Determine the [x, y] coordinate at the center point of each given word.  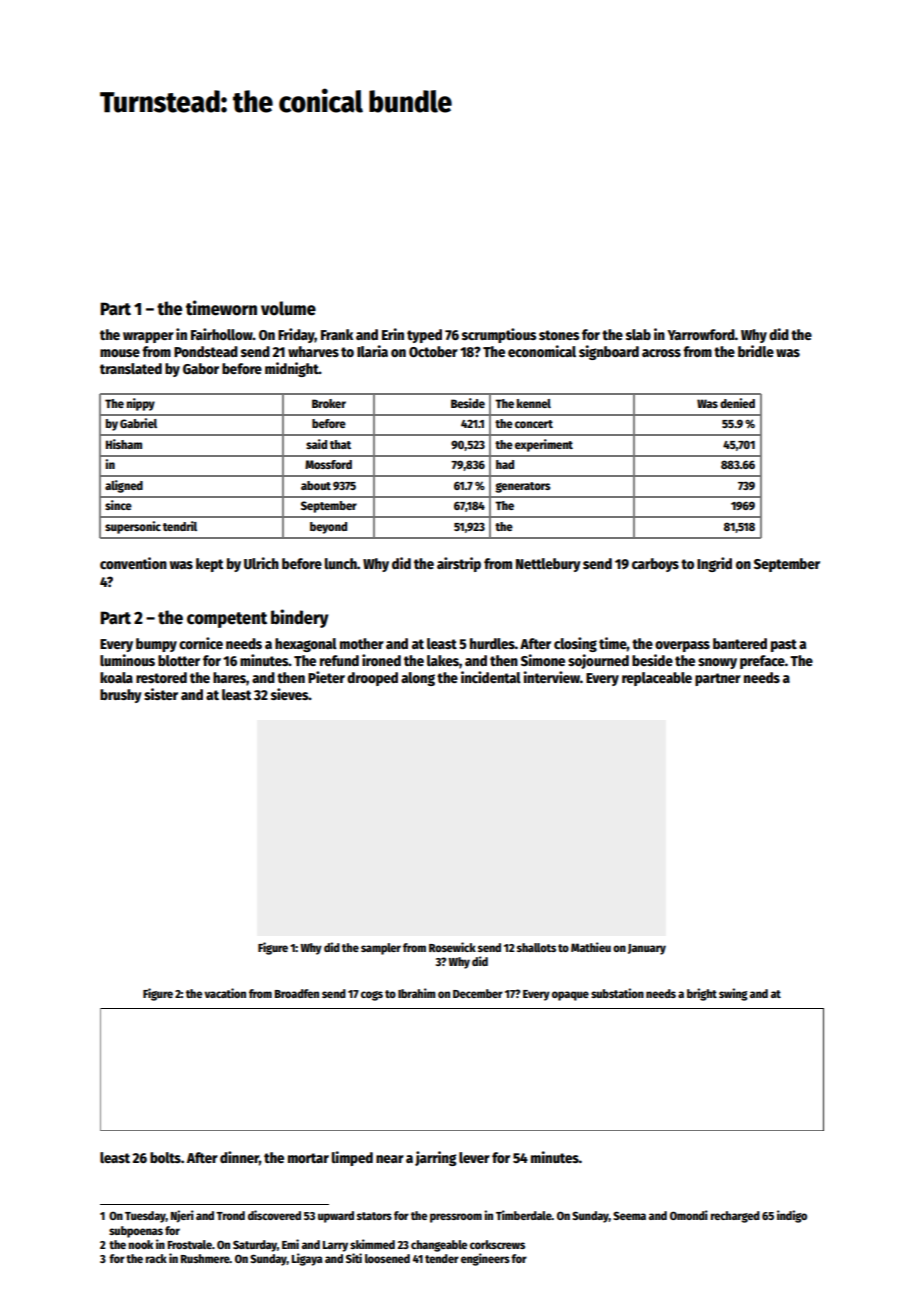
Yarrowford [701, 334]
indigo [792, 1216]
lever [474, 1157]
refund [339, 660]
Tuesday [145, 1217]
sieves [289, 694]
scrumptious [499, 335]
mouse [120, 353]
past [784, 645]
